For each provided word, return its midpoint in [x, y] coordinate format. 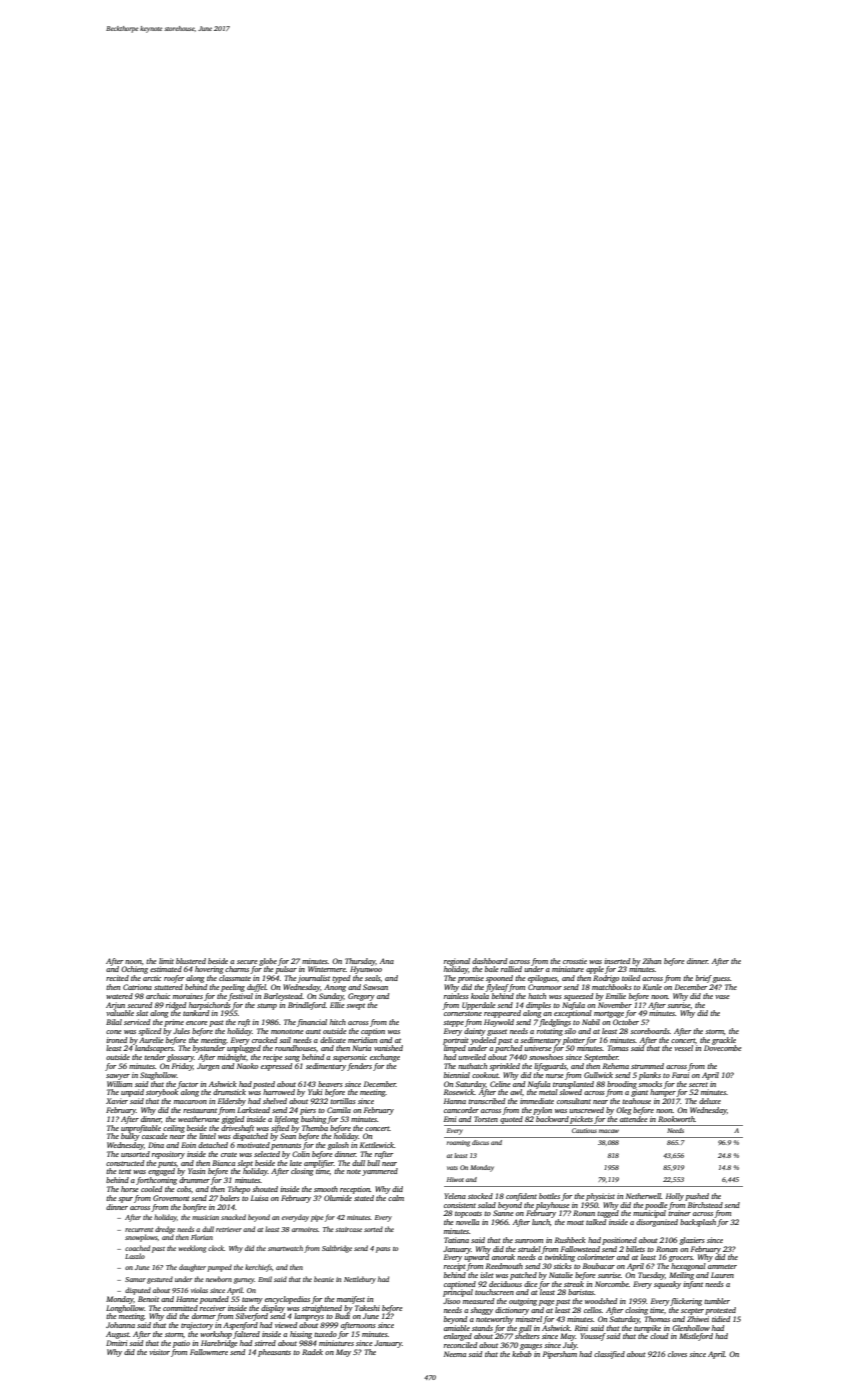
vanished [388, 1048]
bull [373, 1163]
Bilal [114, 1022]
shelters [527, 1336]
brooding [622, 1085]
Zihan [651, 961]
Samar [135, 1279]
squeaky [667, 1285]
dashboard [489, 961]
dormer [204, 1316]
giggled [232, 1120]
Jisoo [451, 1301]
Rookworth [676, 1119]
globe [268, 962]
